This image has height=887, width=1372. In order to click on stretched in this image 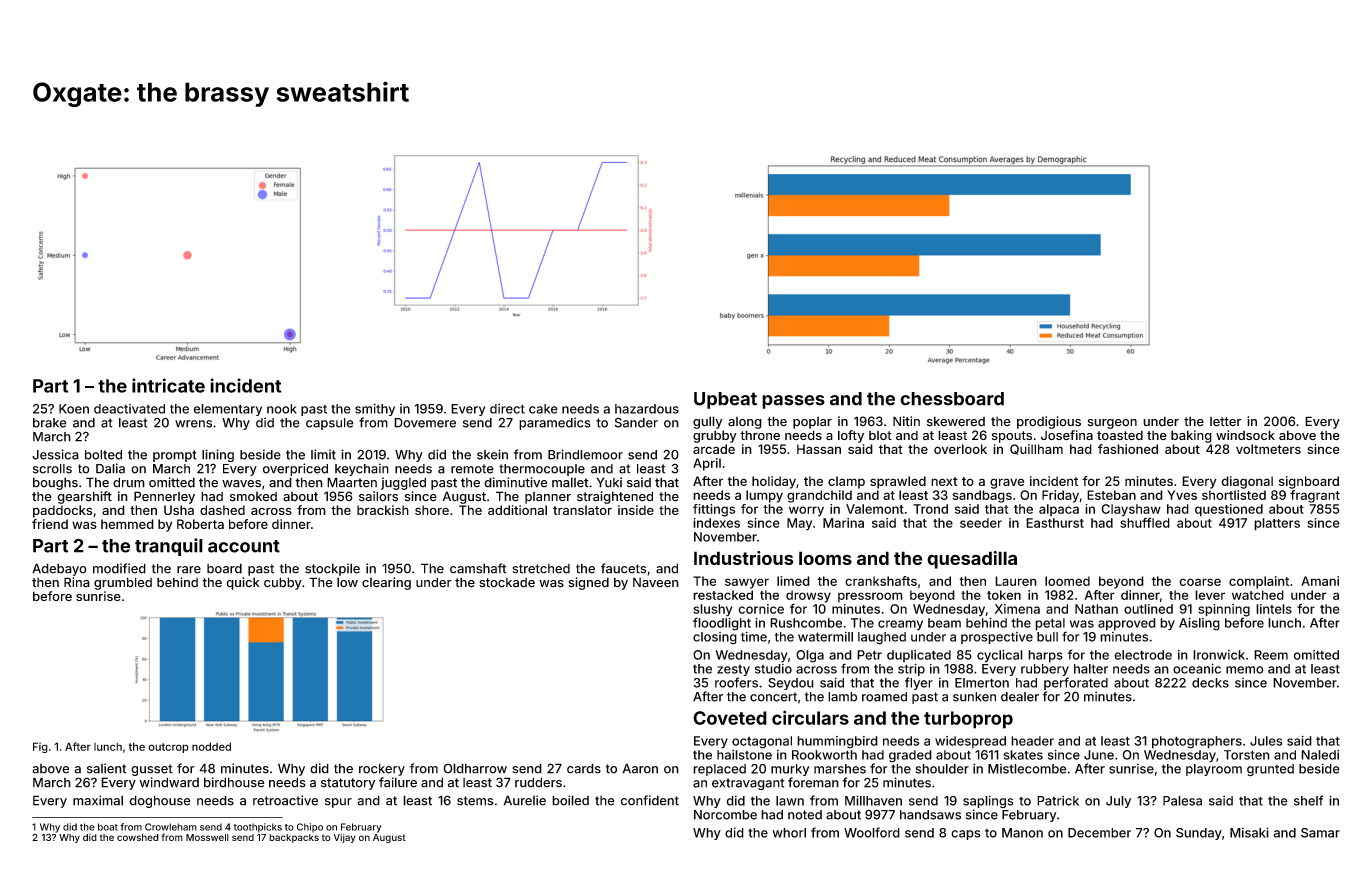, I will do `click(541, 569)`.
